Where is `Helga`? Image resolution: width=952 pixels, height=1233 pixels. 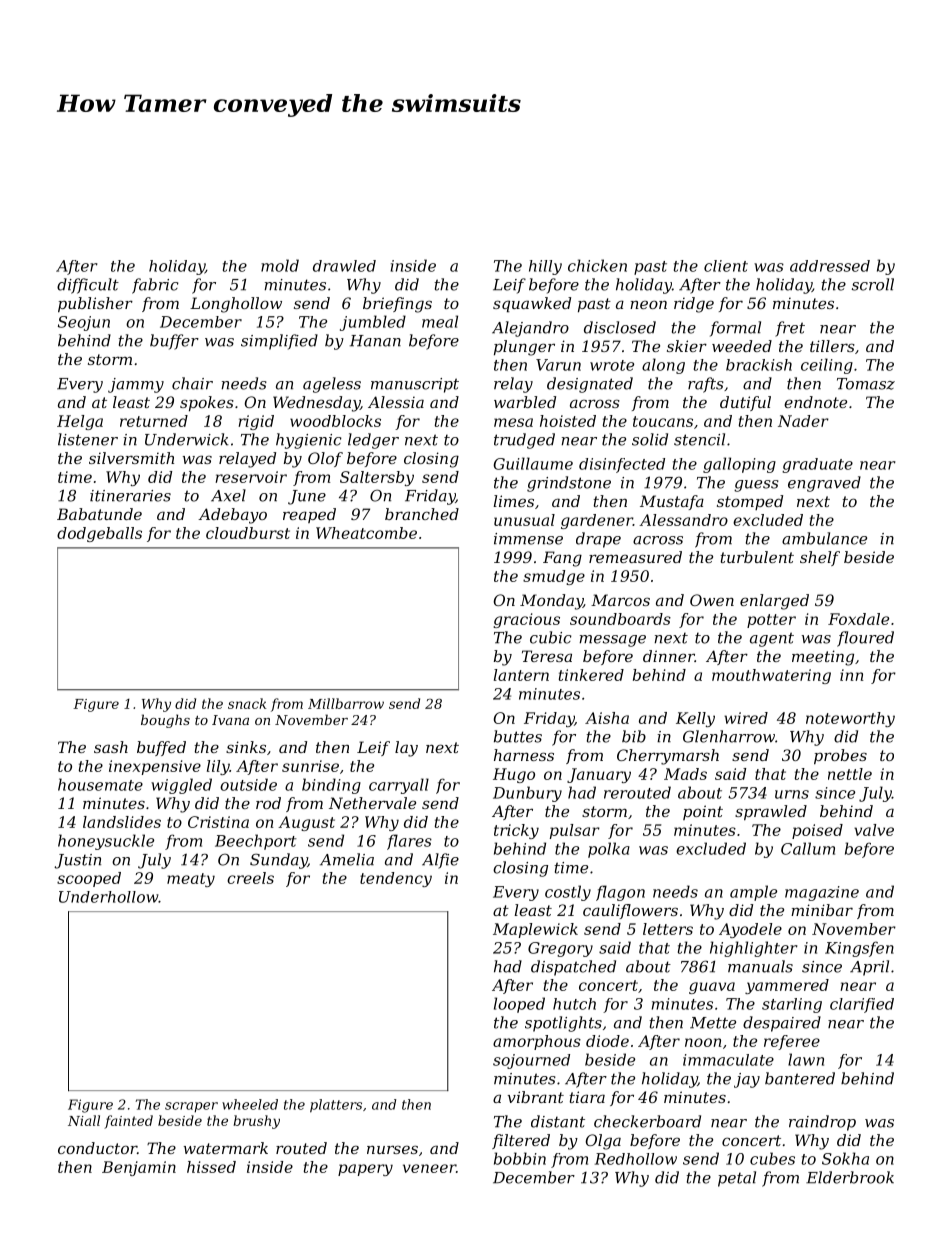 Helga is located at coordinates (80, 422).
